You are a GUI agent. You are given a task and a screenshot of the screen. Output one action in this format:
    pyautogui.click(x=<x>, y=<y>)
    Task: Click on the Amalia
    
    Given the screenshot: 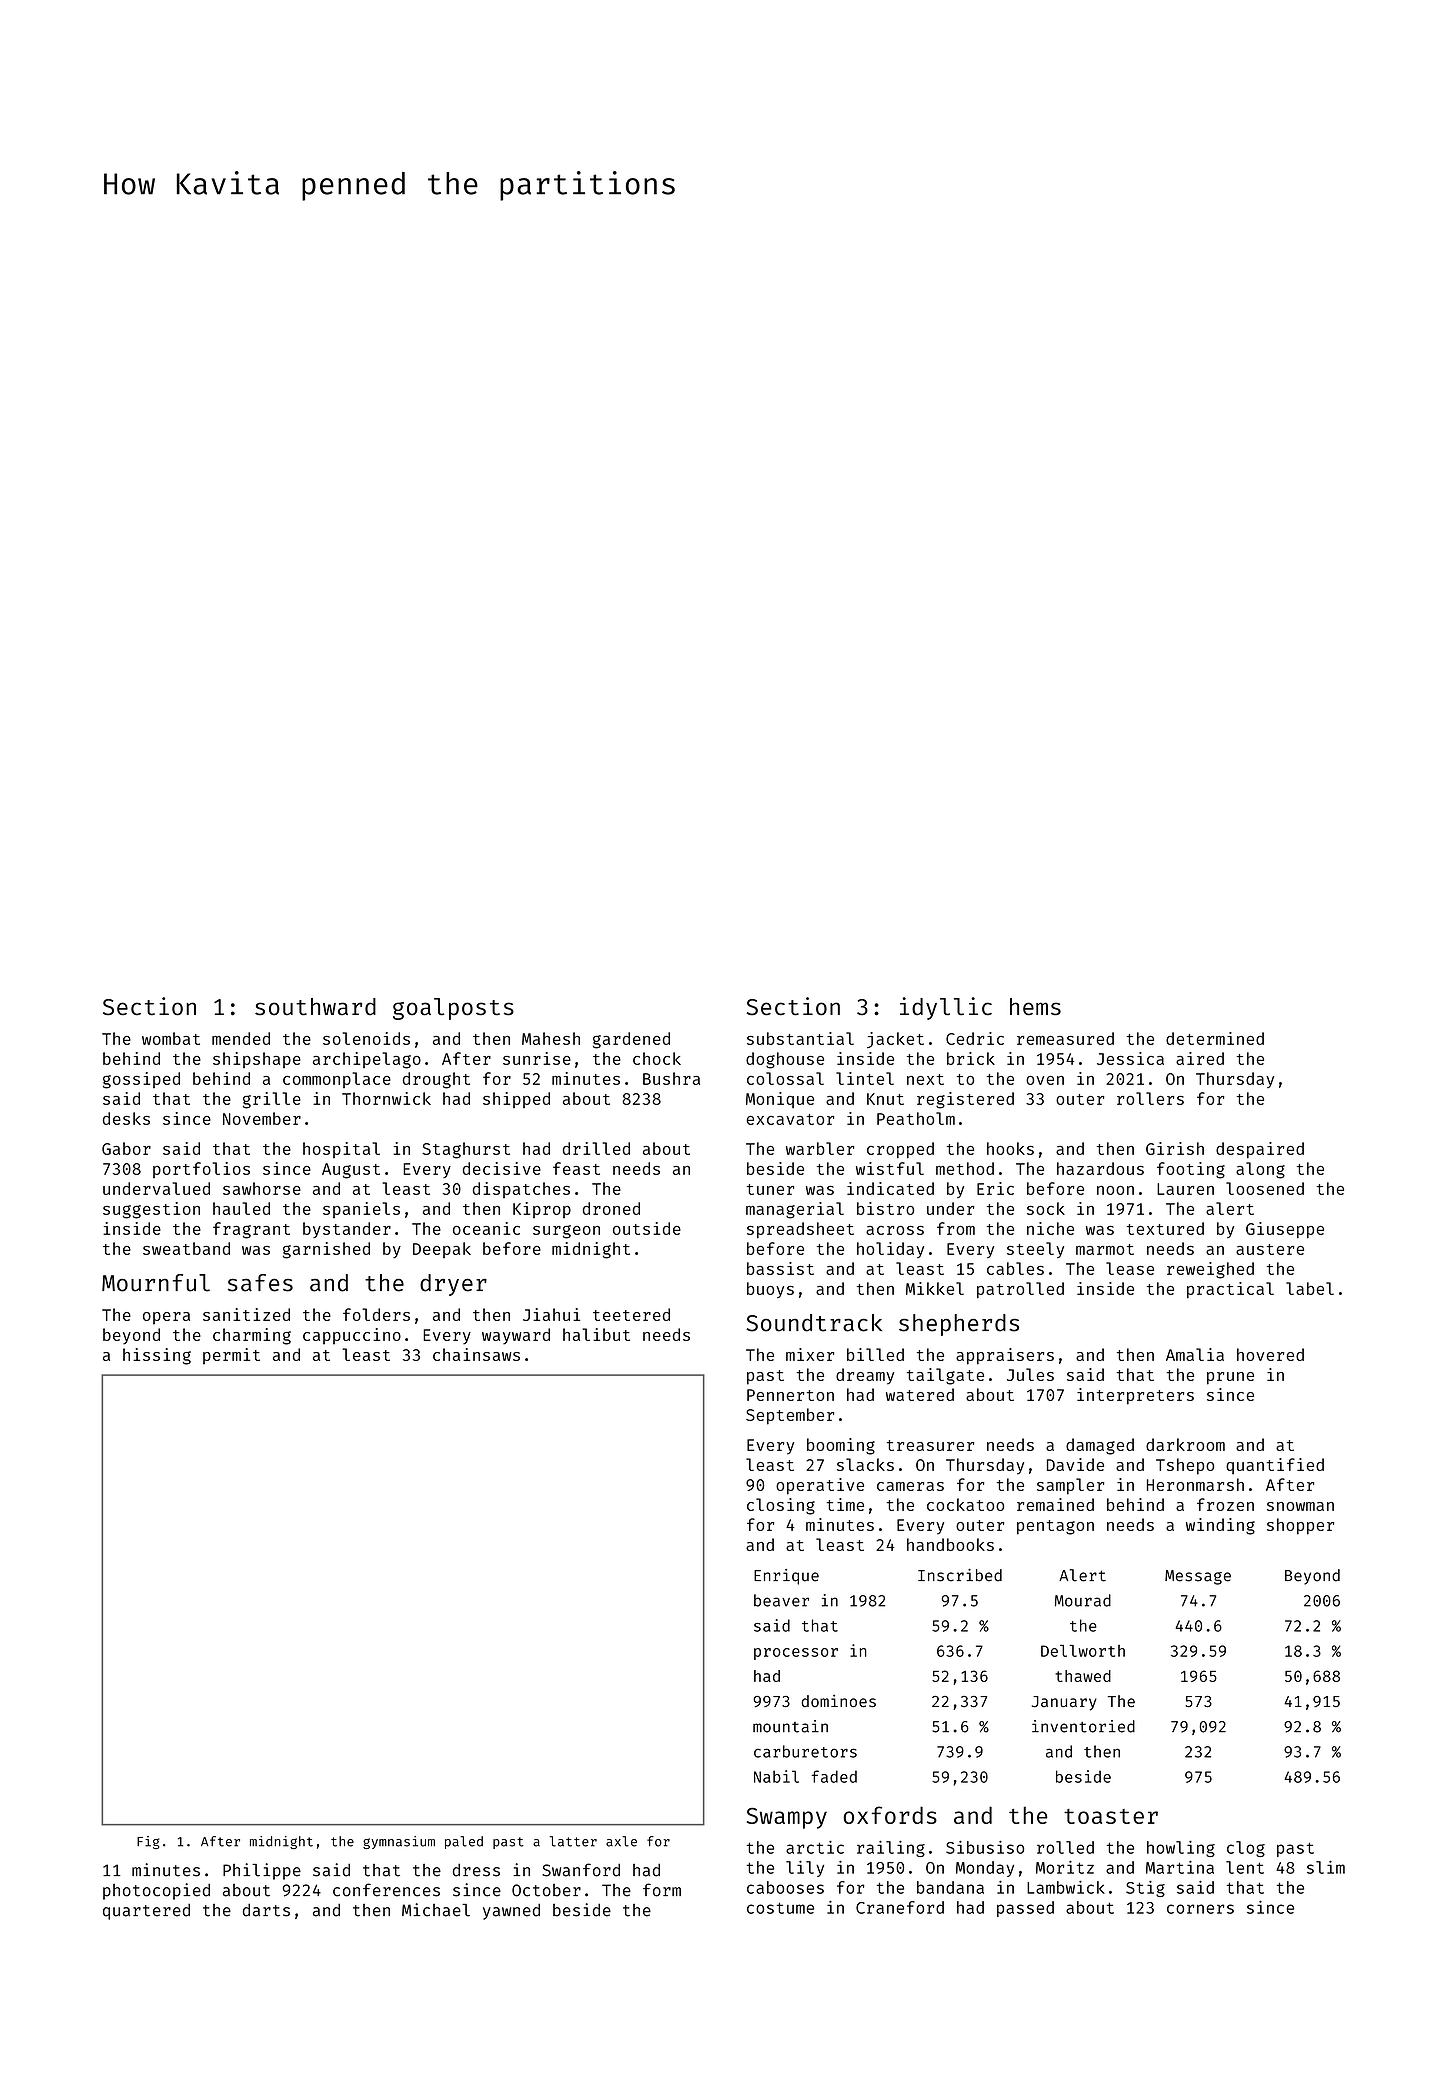 What is the action you would take?
    pyautogui.click(x=1195, y=1354)
